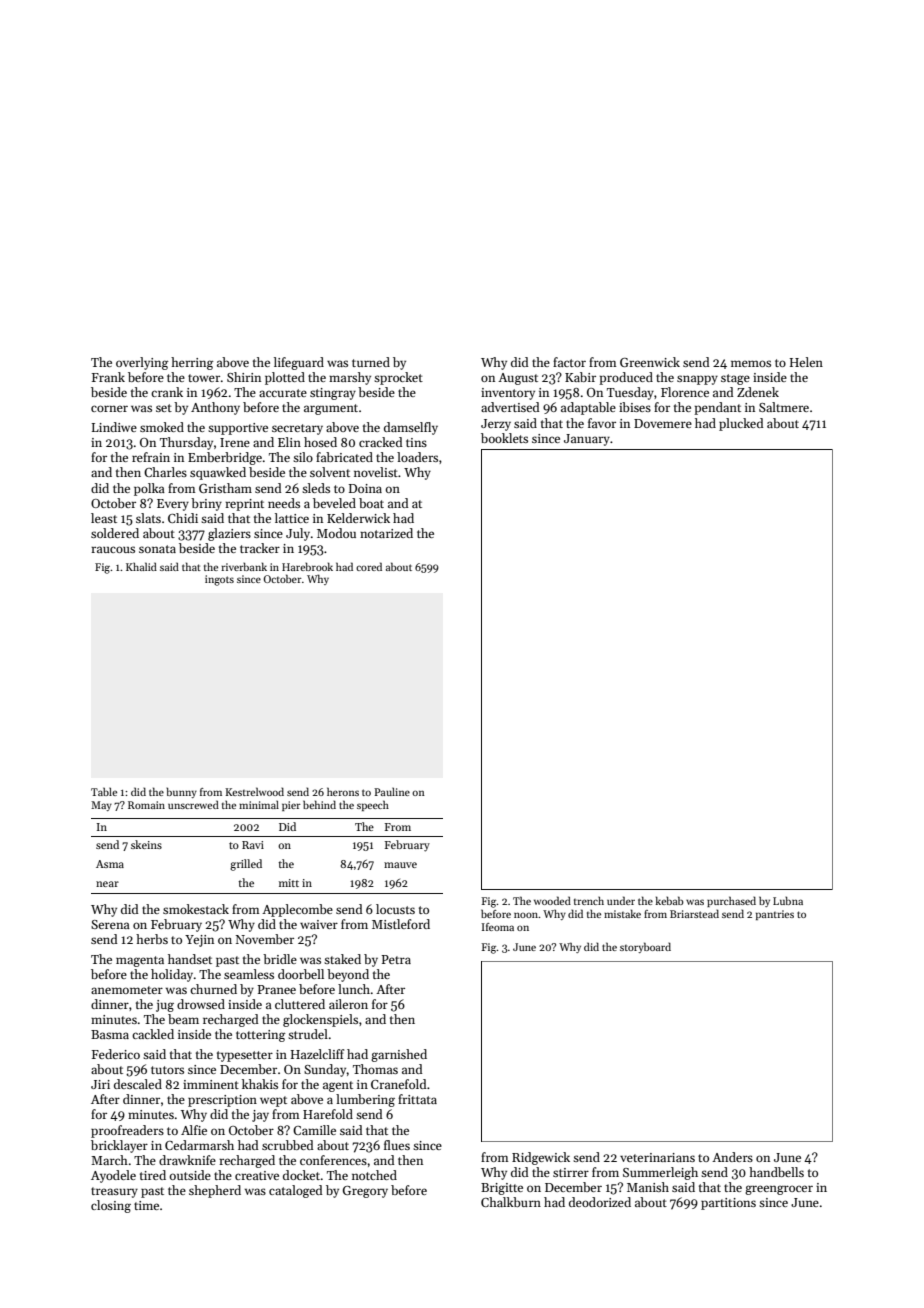 The height and width of the screenshot is (1308, 924). What do you see at coordinates (371, 362) in the screenshot?
I see `turned` at bounding box center [371, 362].
